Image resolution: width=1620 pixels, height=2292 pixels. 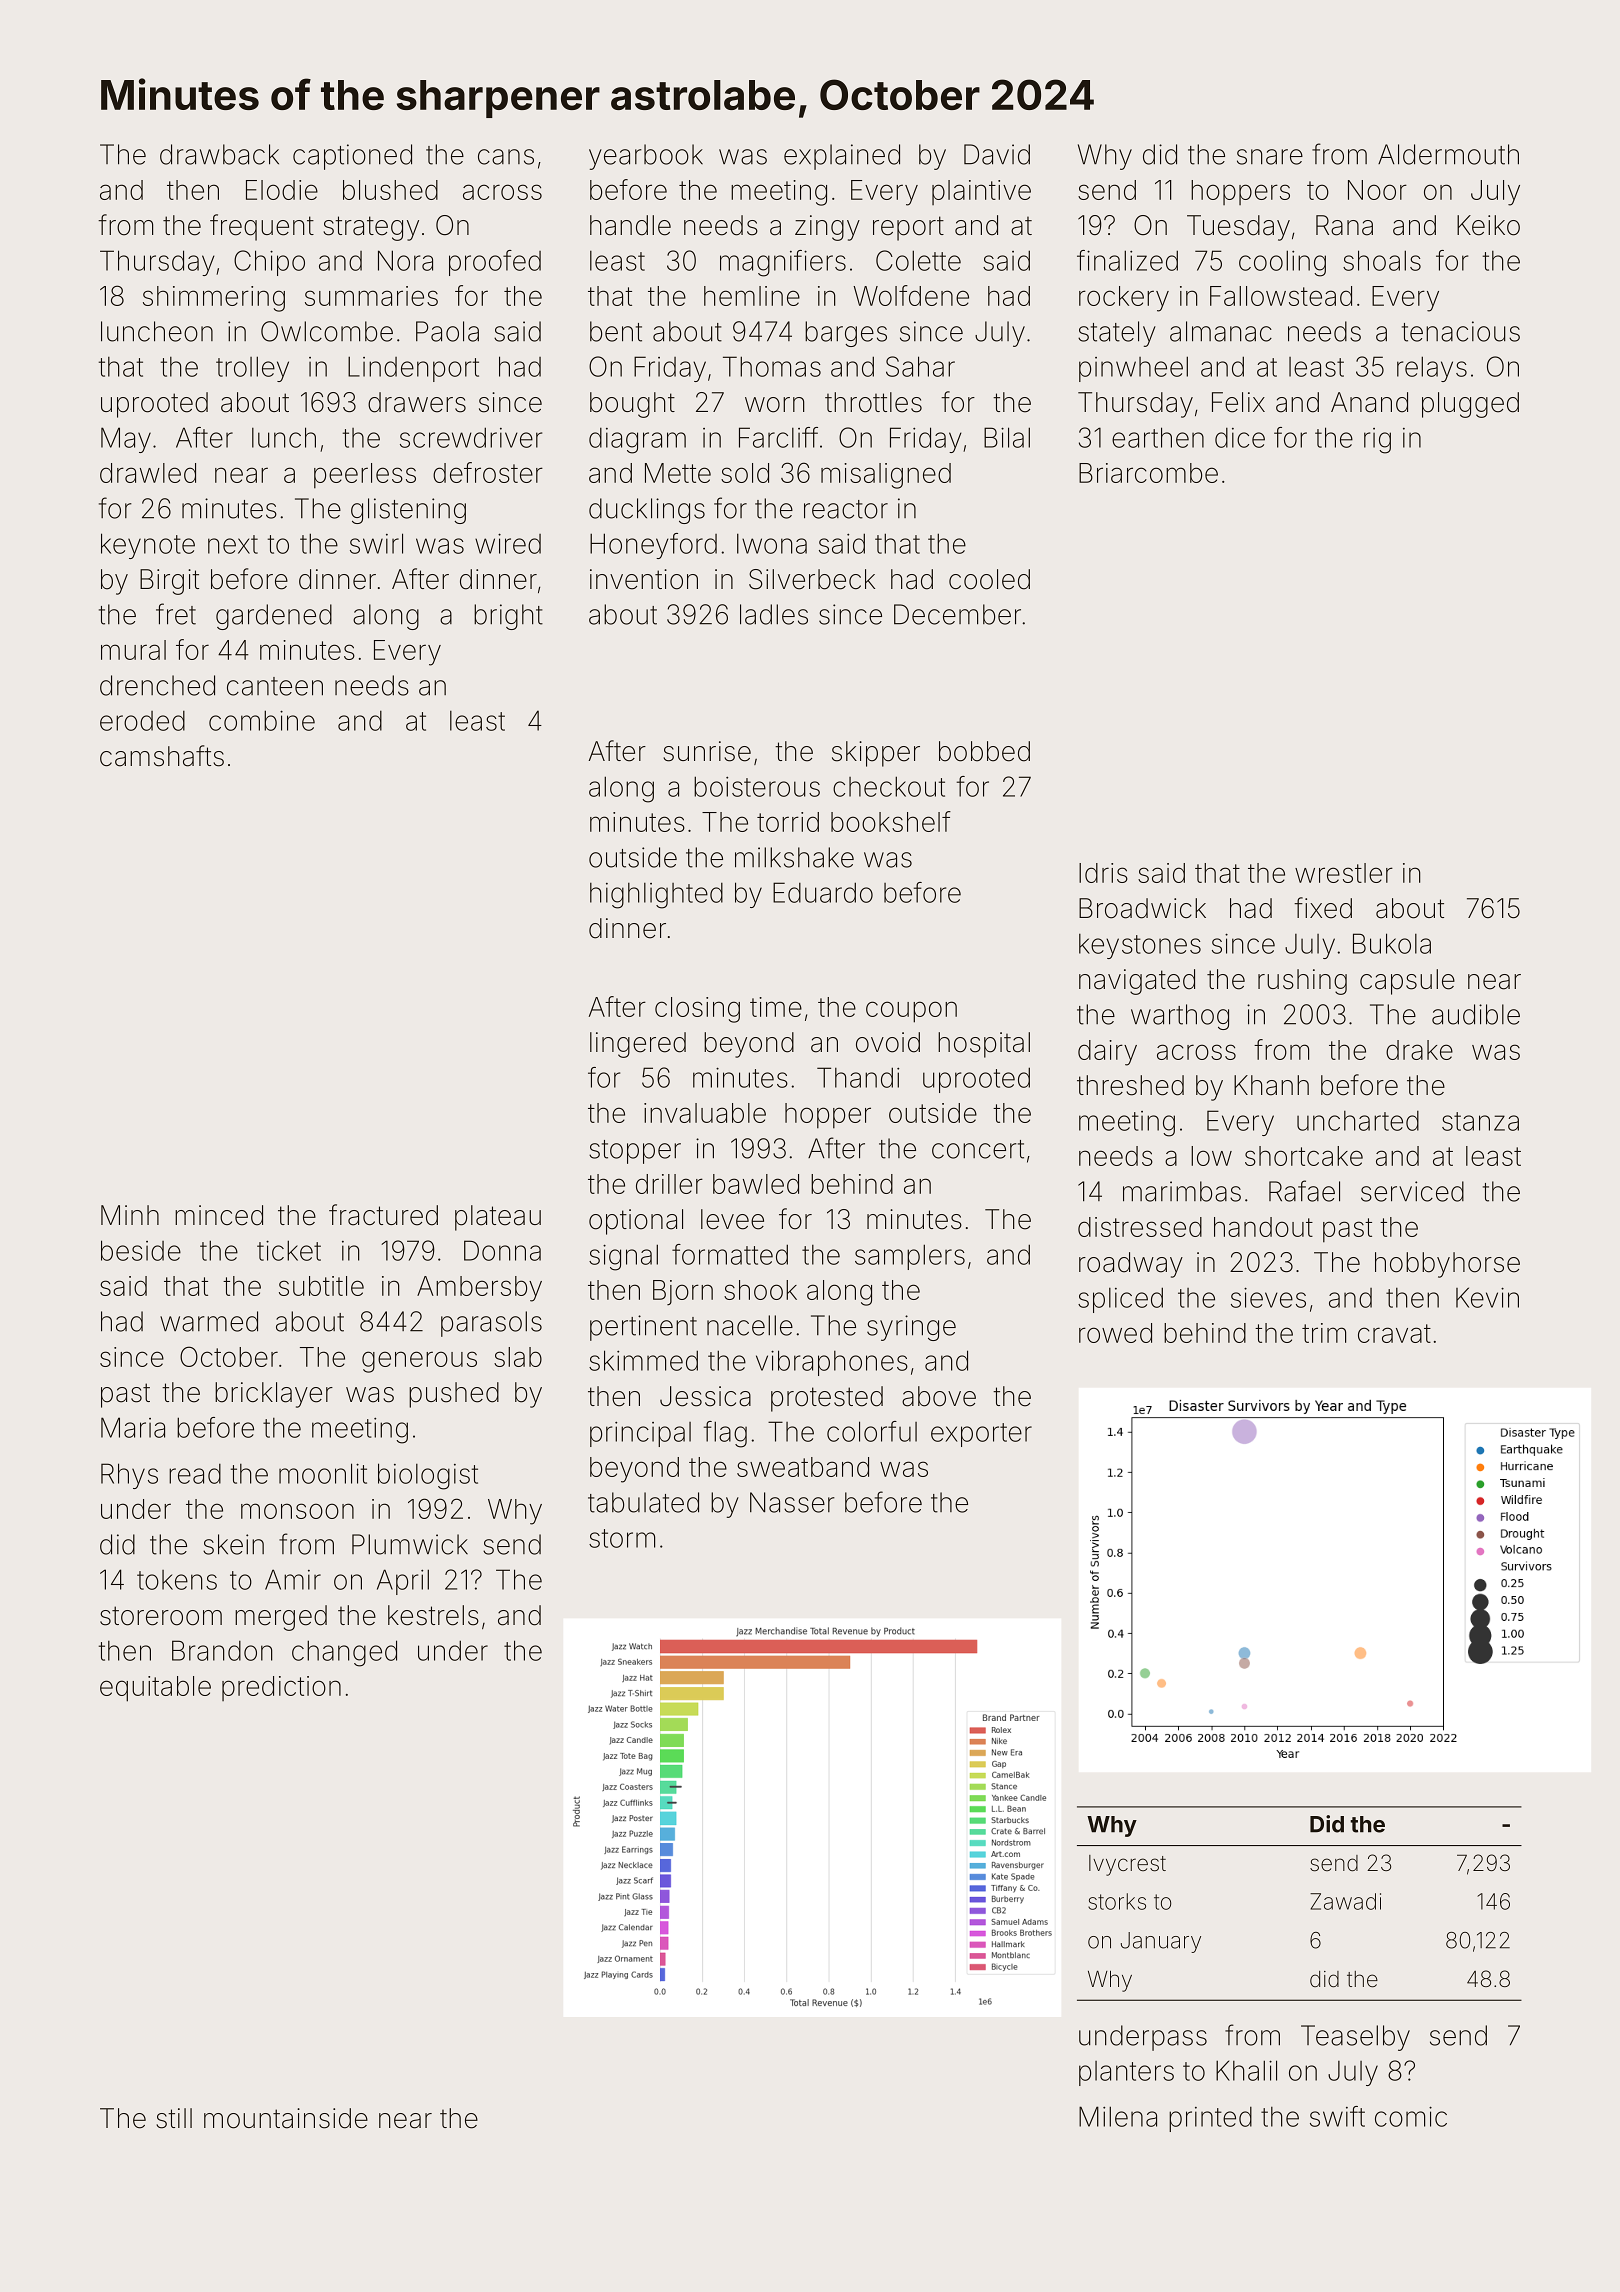 I want to click on explained, so click(x=842, y=157).
